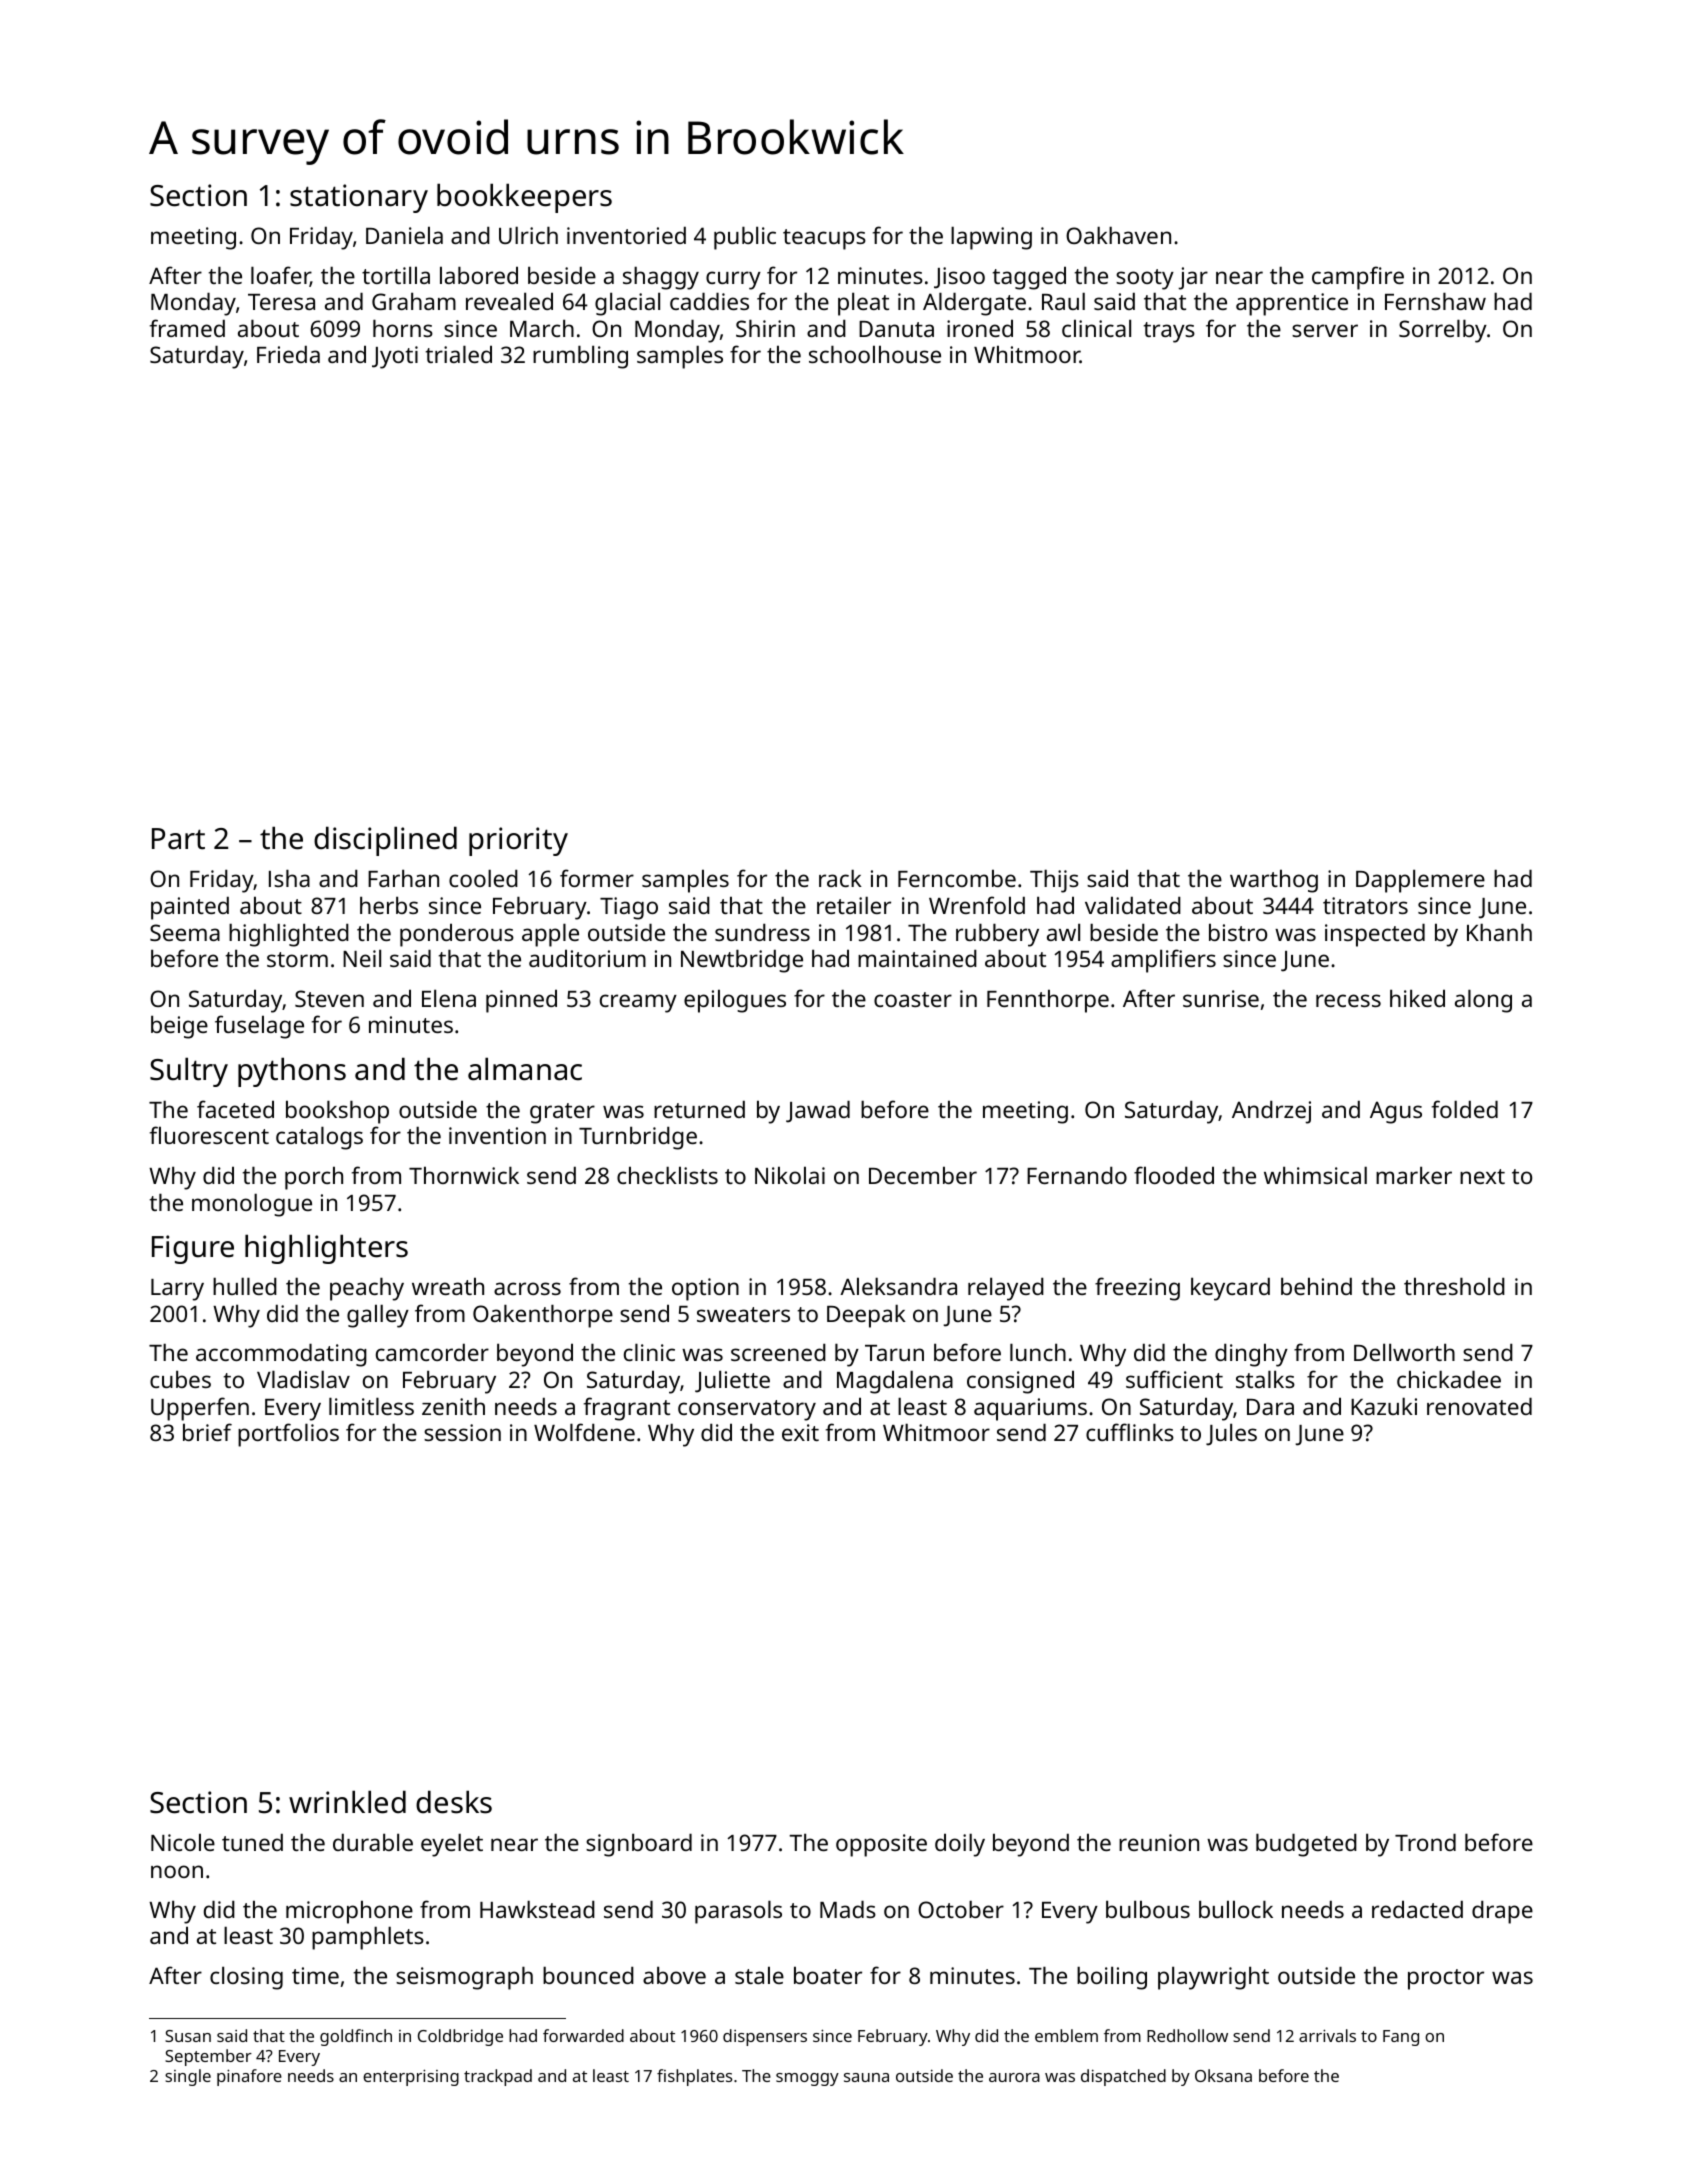 This document has width=1683, height=2178. I want to click on creamy, so click(638, 1003).
